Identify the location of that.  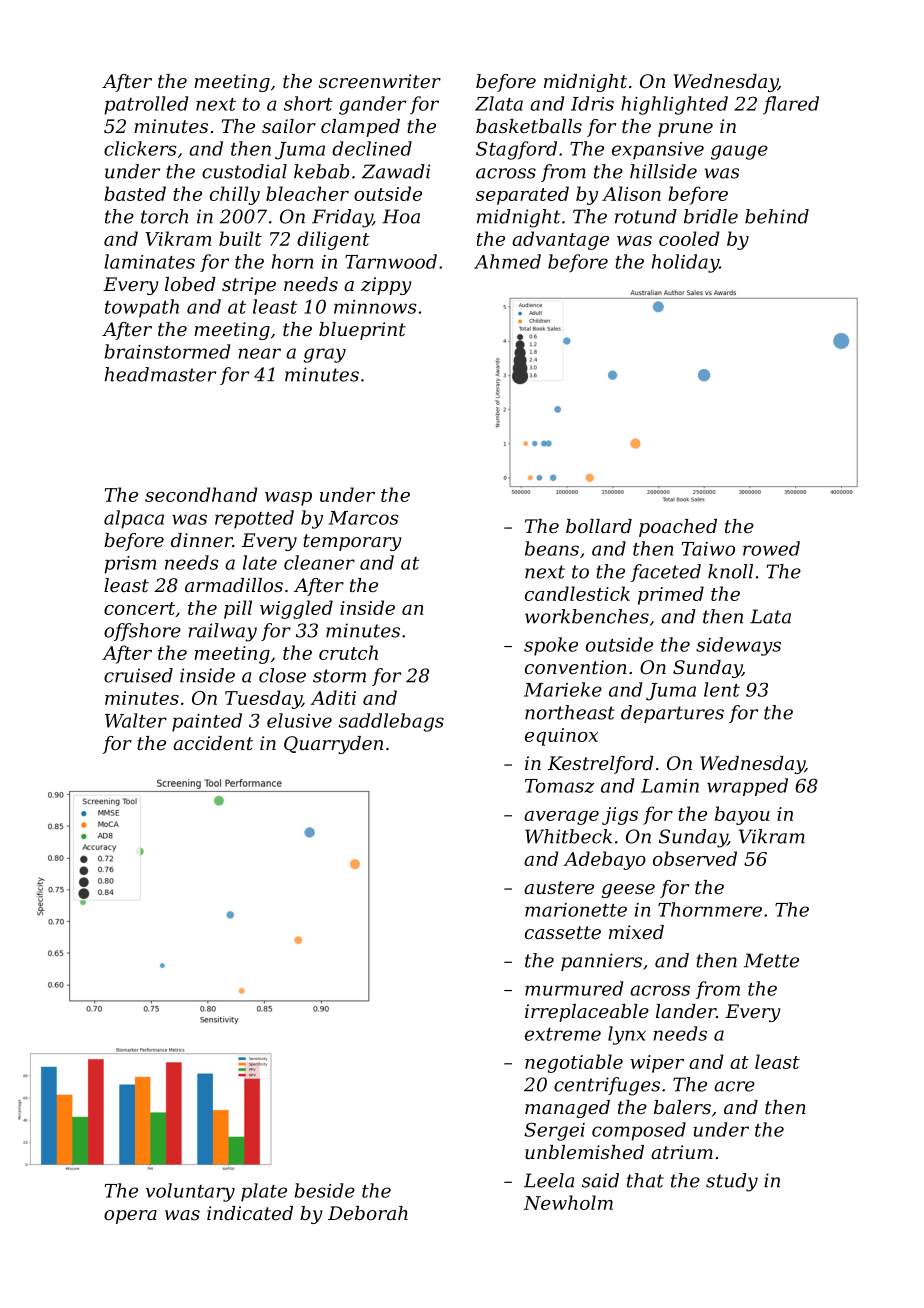
(645, 1180).
